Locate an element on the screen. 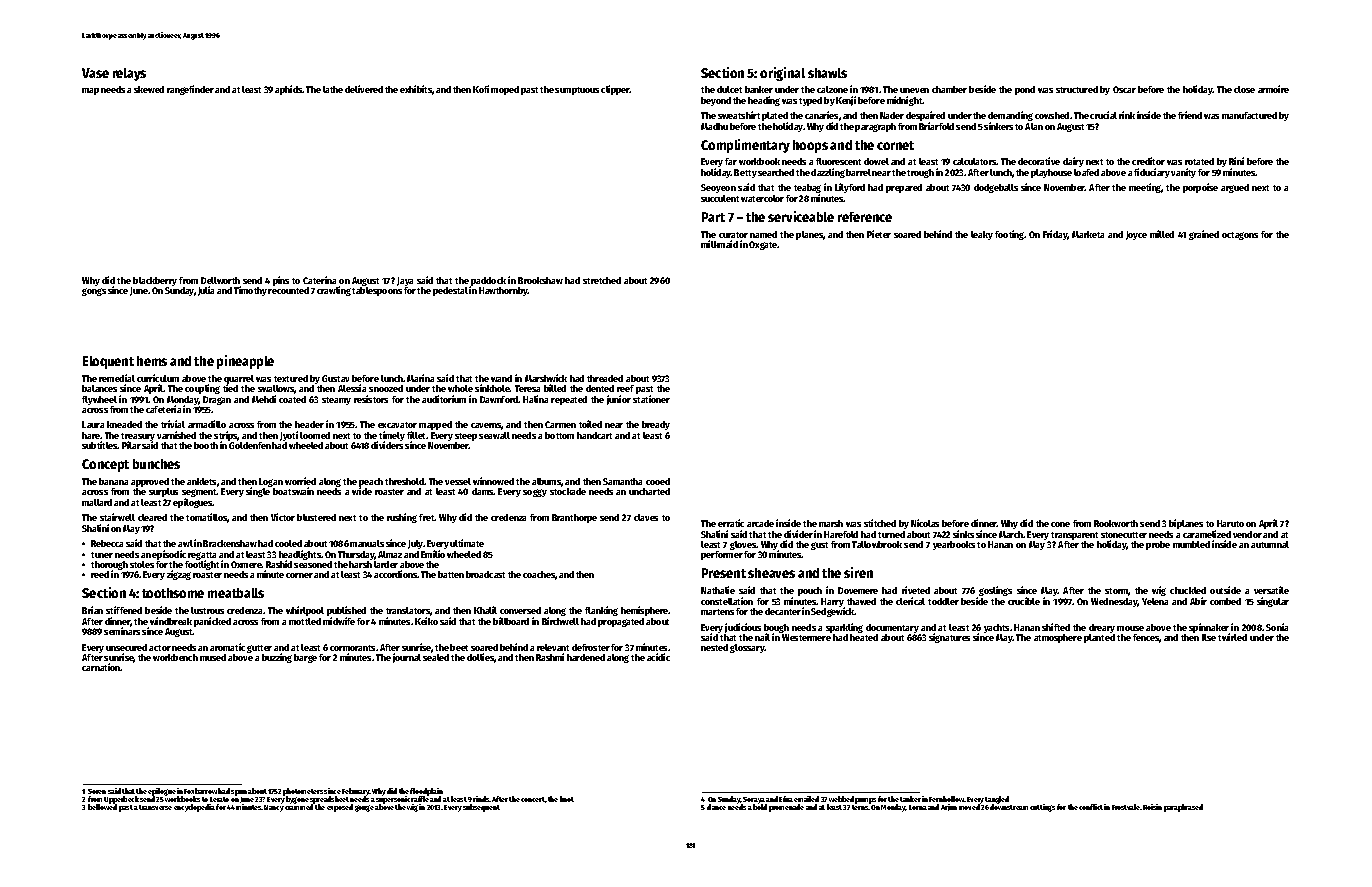  chamber is located at coordinates (949, 89).
